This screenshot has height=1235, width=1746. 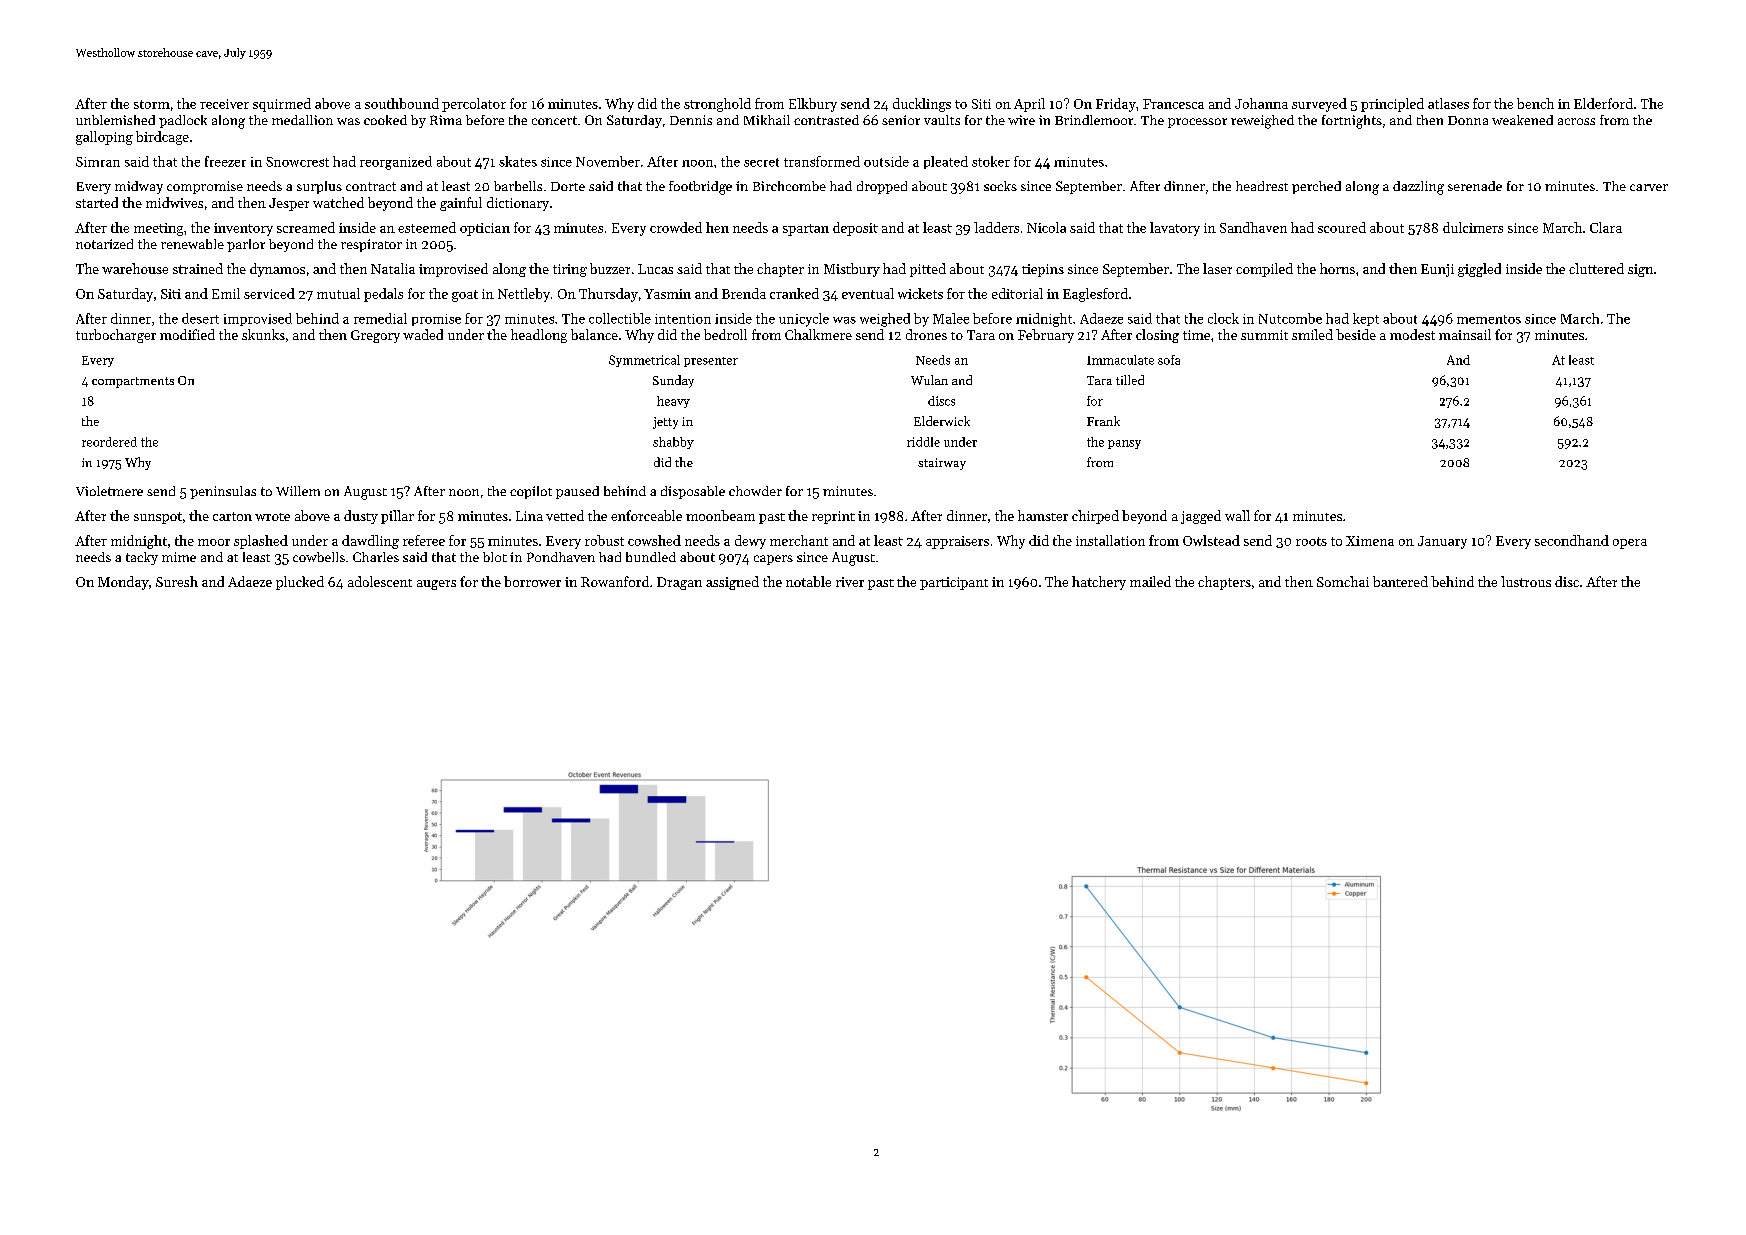 What do you see at coordinates (926, 334) in the screenshot?
I see `drones` at bounding box center [926, 334].
